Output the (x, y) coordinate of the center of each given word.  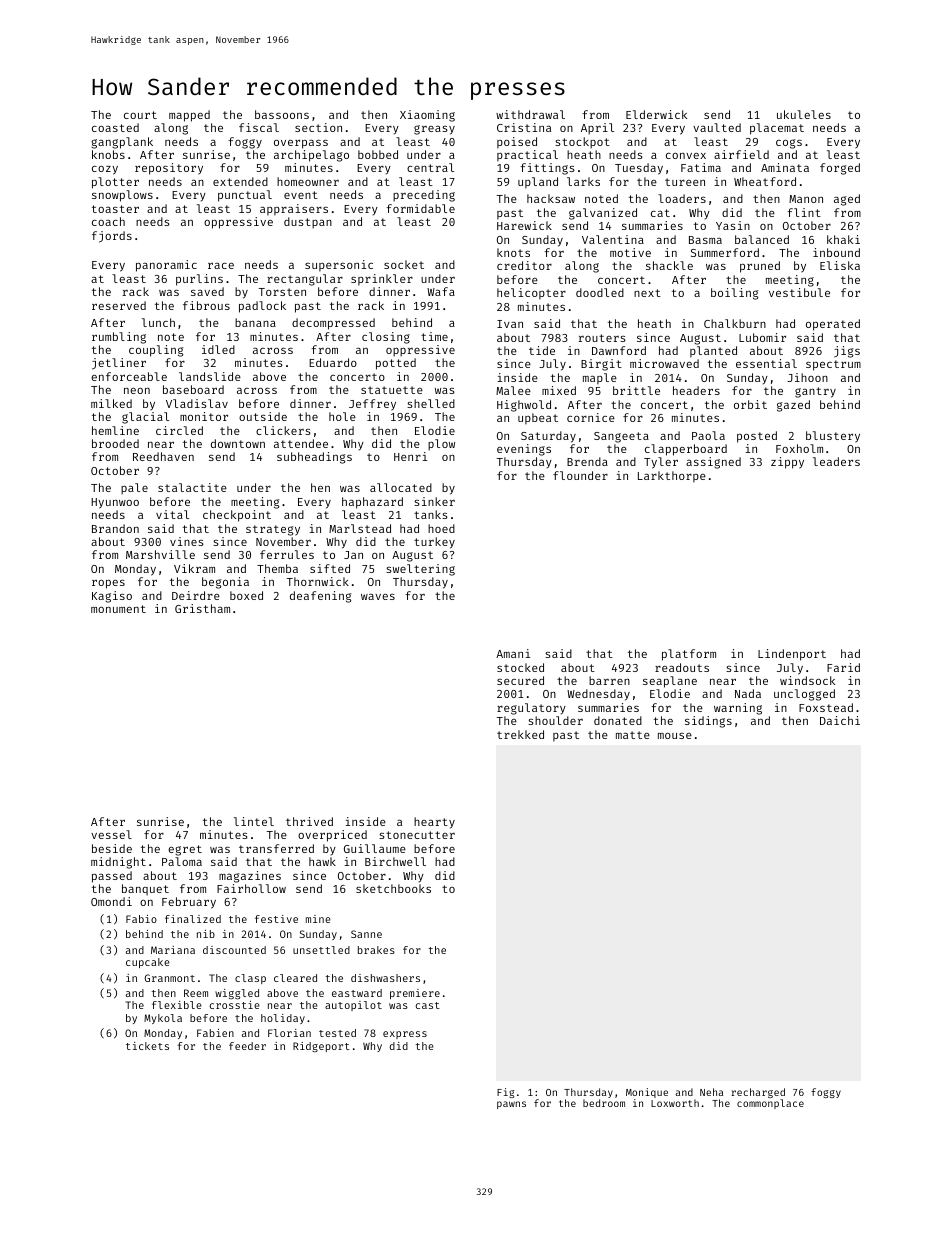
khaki (843, 239)
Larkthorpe (672, 477)
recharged (758, 1093)
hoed (441, 528)
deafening (320, 597)
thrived (309, 821)
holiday (283, 1019)
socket (404, 264)
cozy (105, 170)
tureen (685, 182)
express (405, 1035)
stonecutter (417, 835)
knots (513, 252)
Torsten (282, 292)
